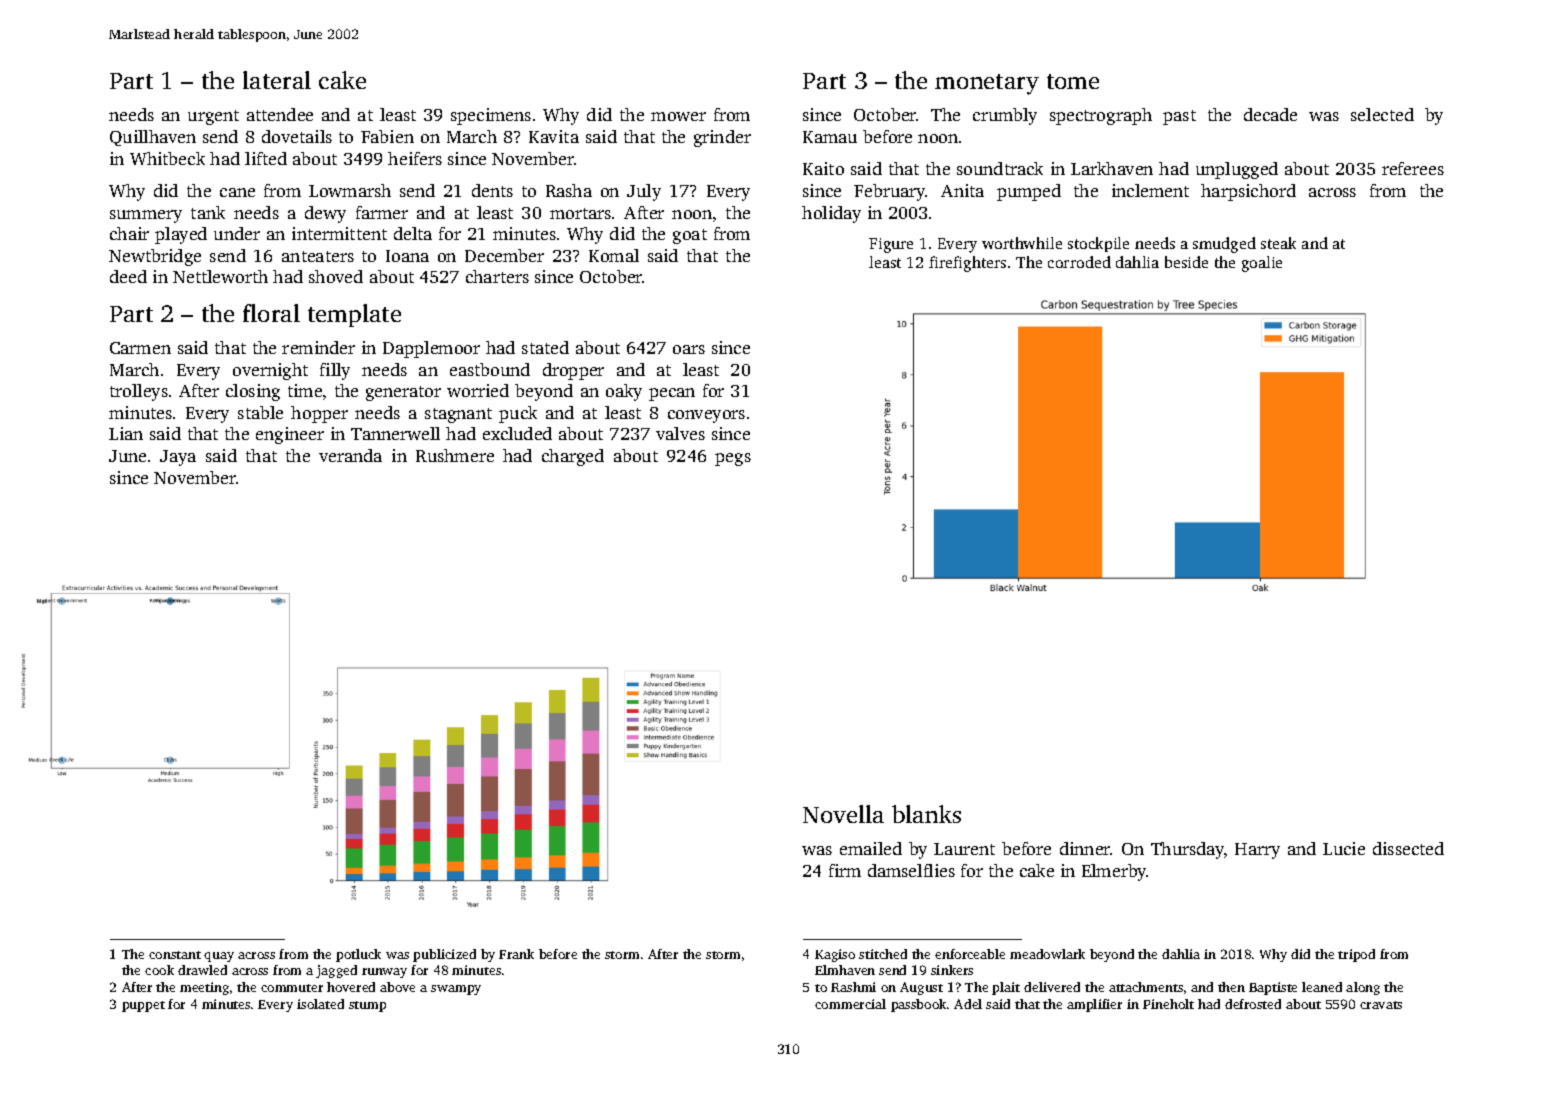 Image resolution: width=1554 pixels, height=1099 pixels. What do you see at coordinates (1257, 851) in the screenshot?
I see `Harry` at bounding box center [1257, 851].
